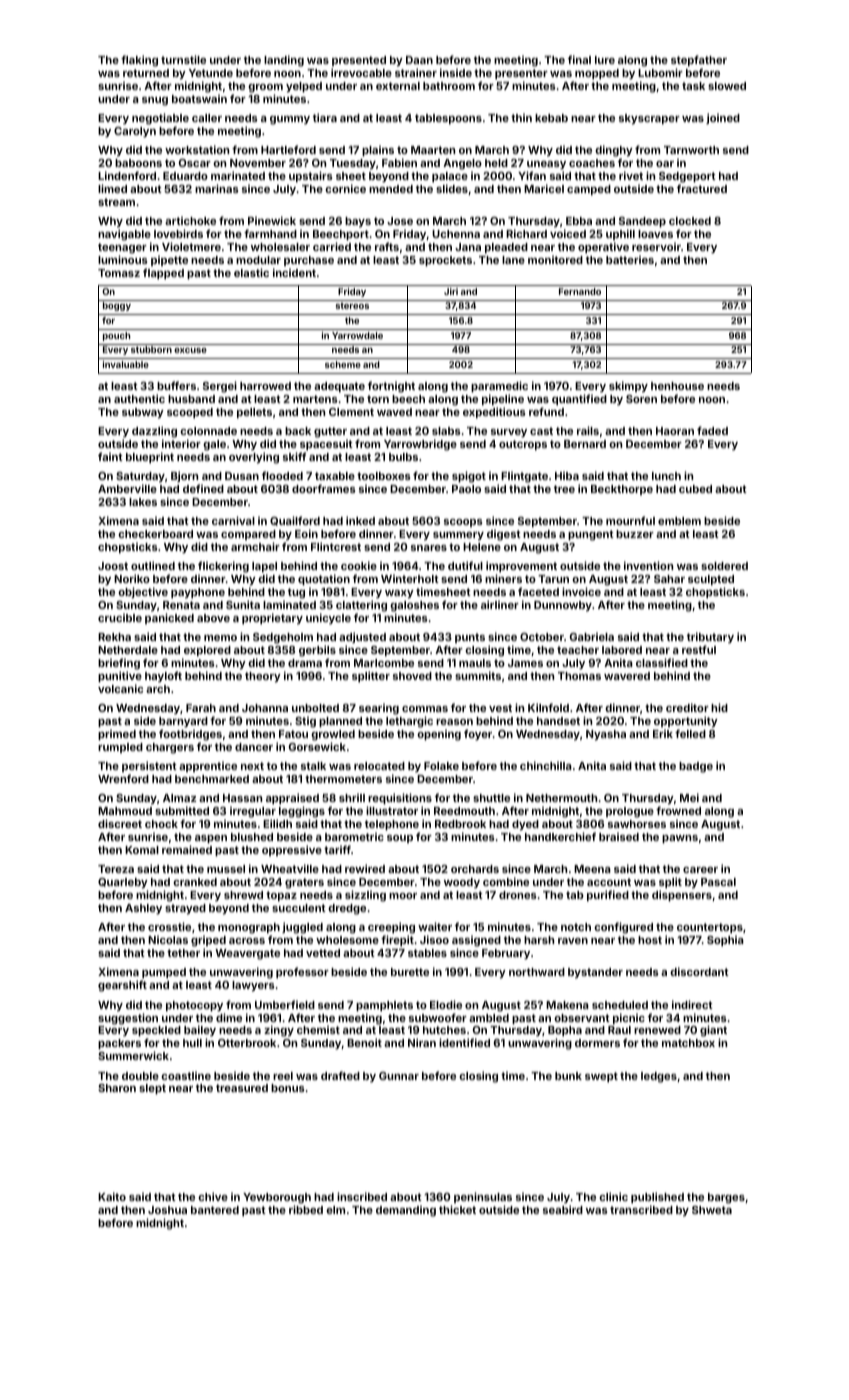  Describe the element at coordinates (677, 386) in the screenshot. I see `henhouse` at that location.
